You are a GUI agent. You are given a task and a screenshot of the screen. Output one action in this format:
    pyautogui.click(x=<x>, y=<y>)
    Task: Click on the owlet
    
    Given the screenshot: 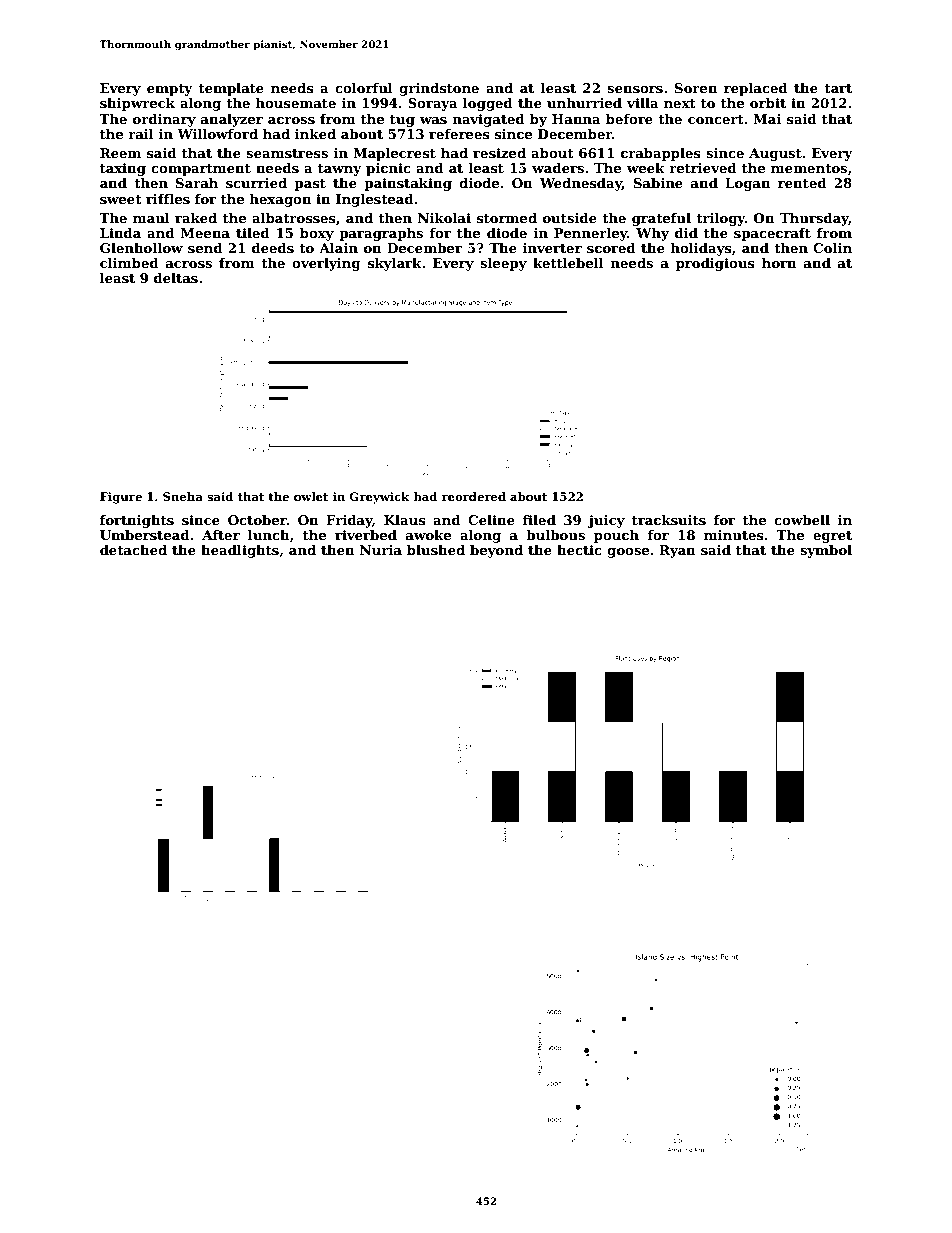 What is the action you would take?
    pyautogui.click(x=311, y=496)
